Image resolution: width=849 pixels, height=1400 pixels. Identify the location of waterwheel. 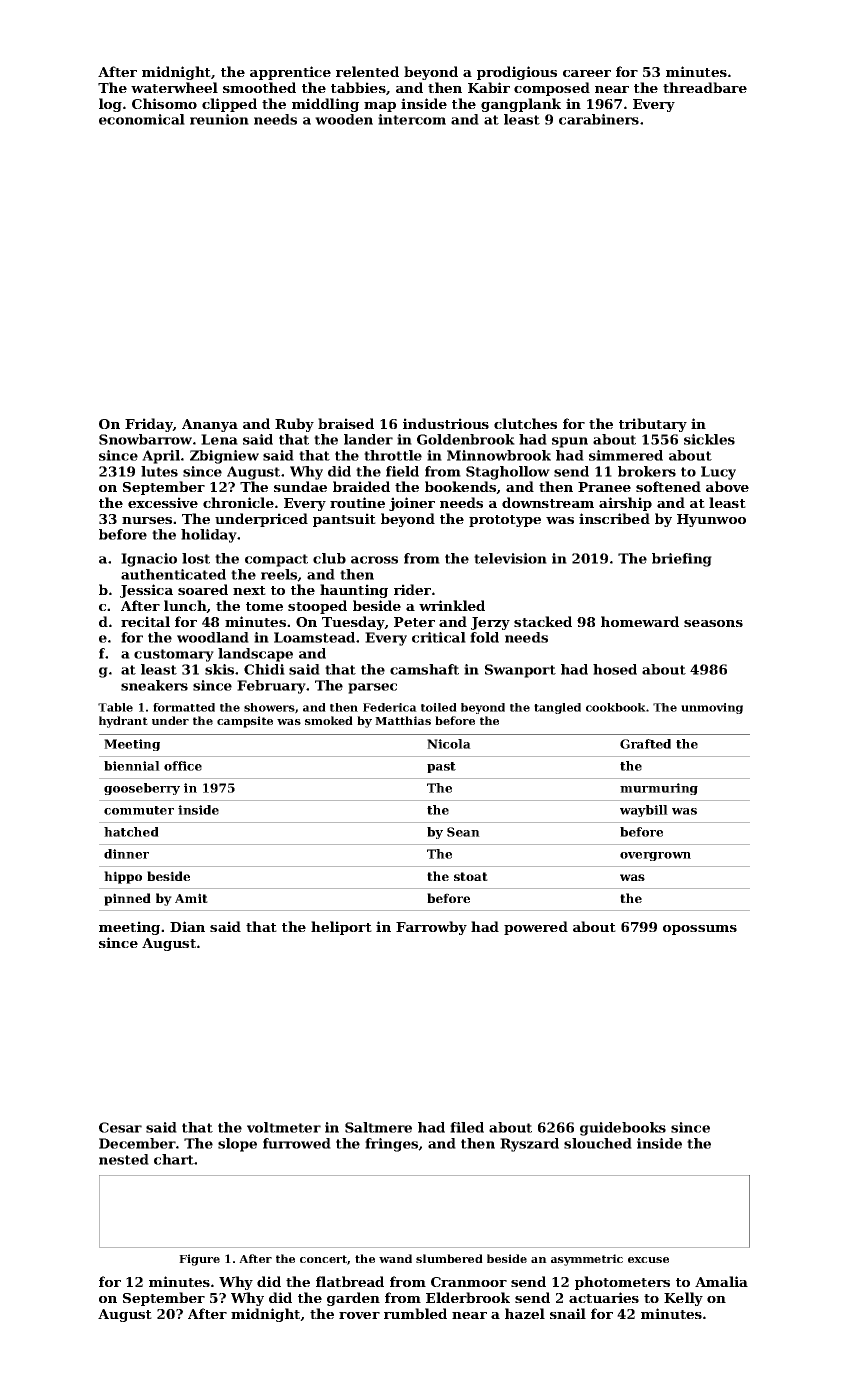
(174, 87).
